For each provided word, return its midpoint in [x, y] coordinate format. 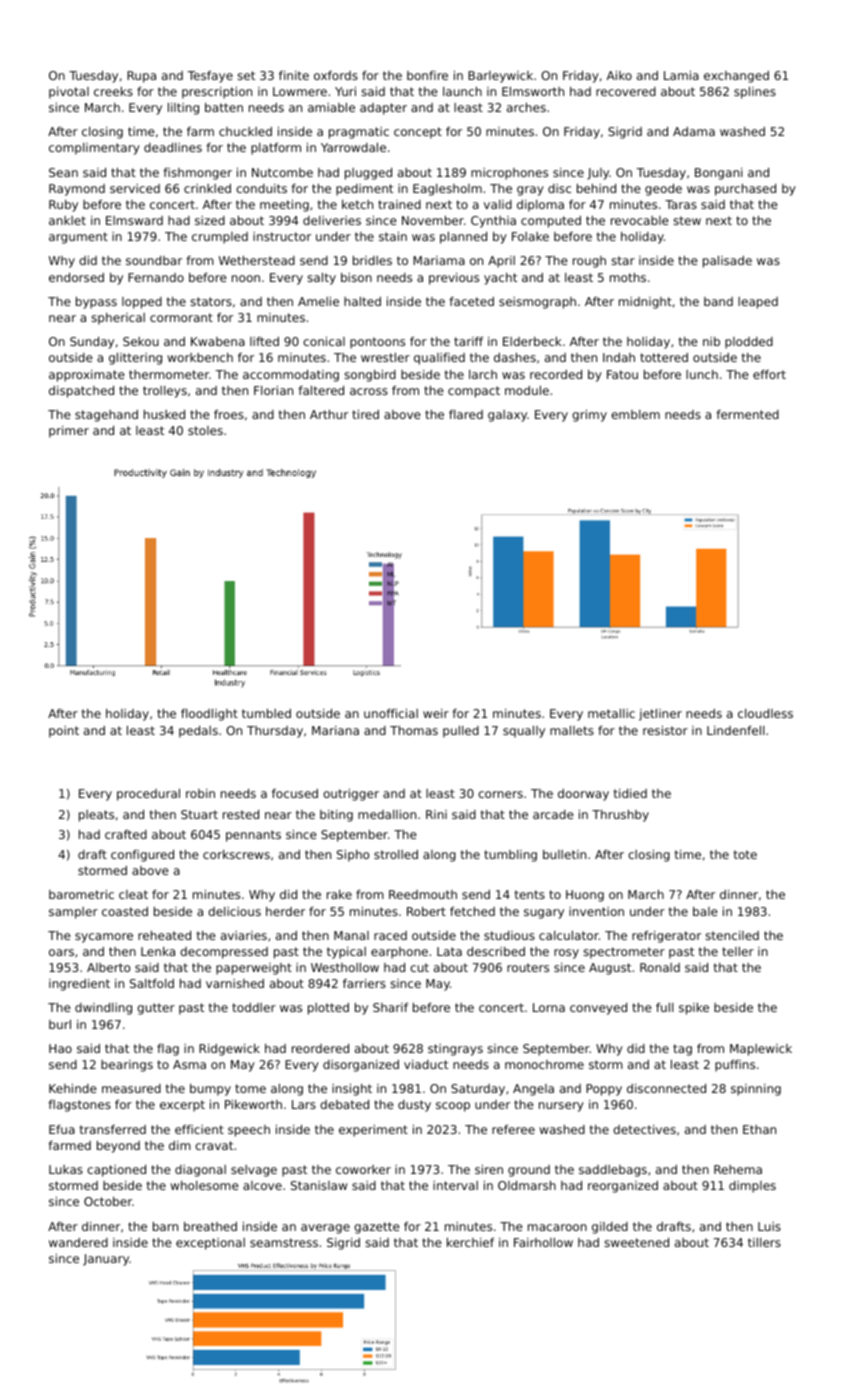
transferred [112, 1129]
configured [142, 856]
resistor [665, 730]
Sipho [353, 856]
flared [466, 414]
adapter [383, 109]
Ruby [63, 206]
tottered [664, 357]
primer [69, 432]
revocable [640, 220]
